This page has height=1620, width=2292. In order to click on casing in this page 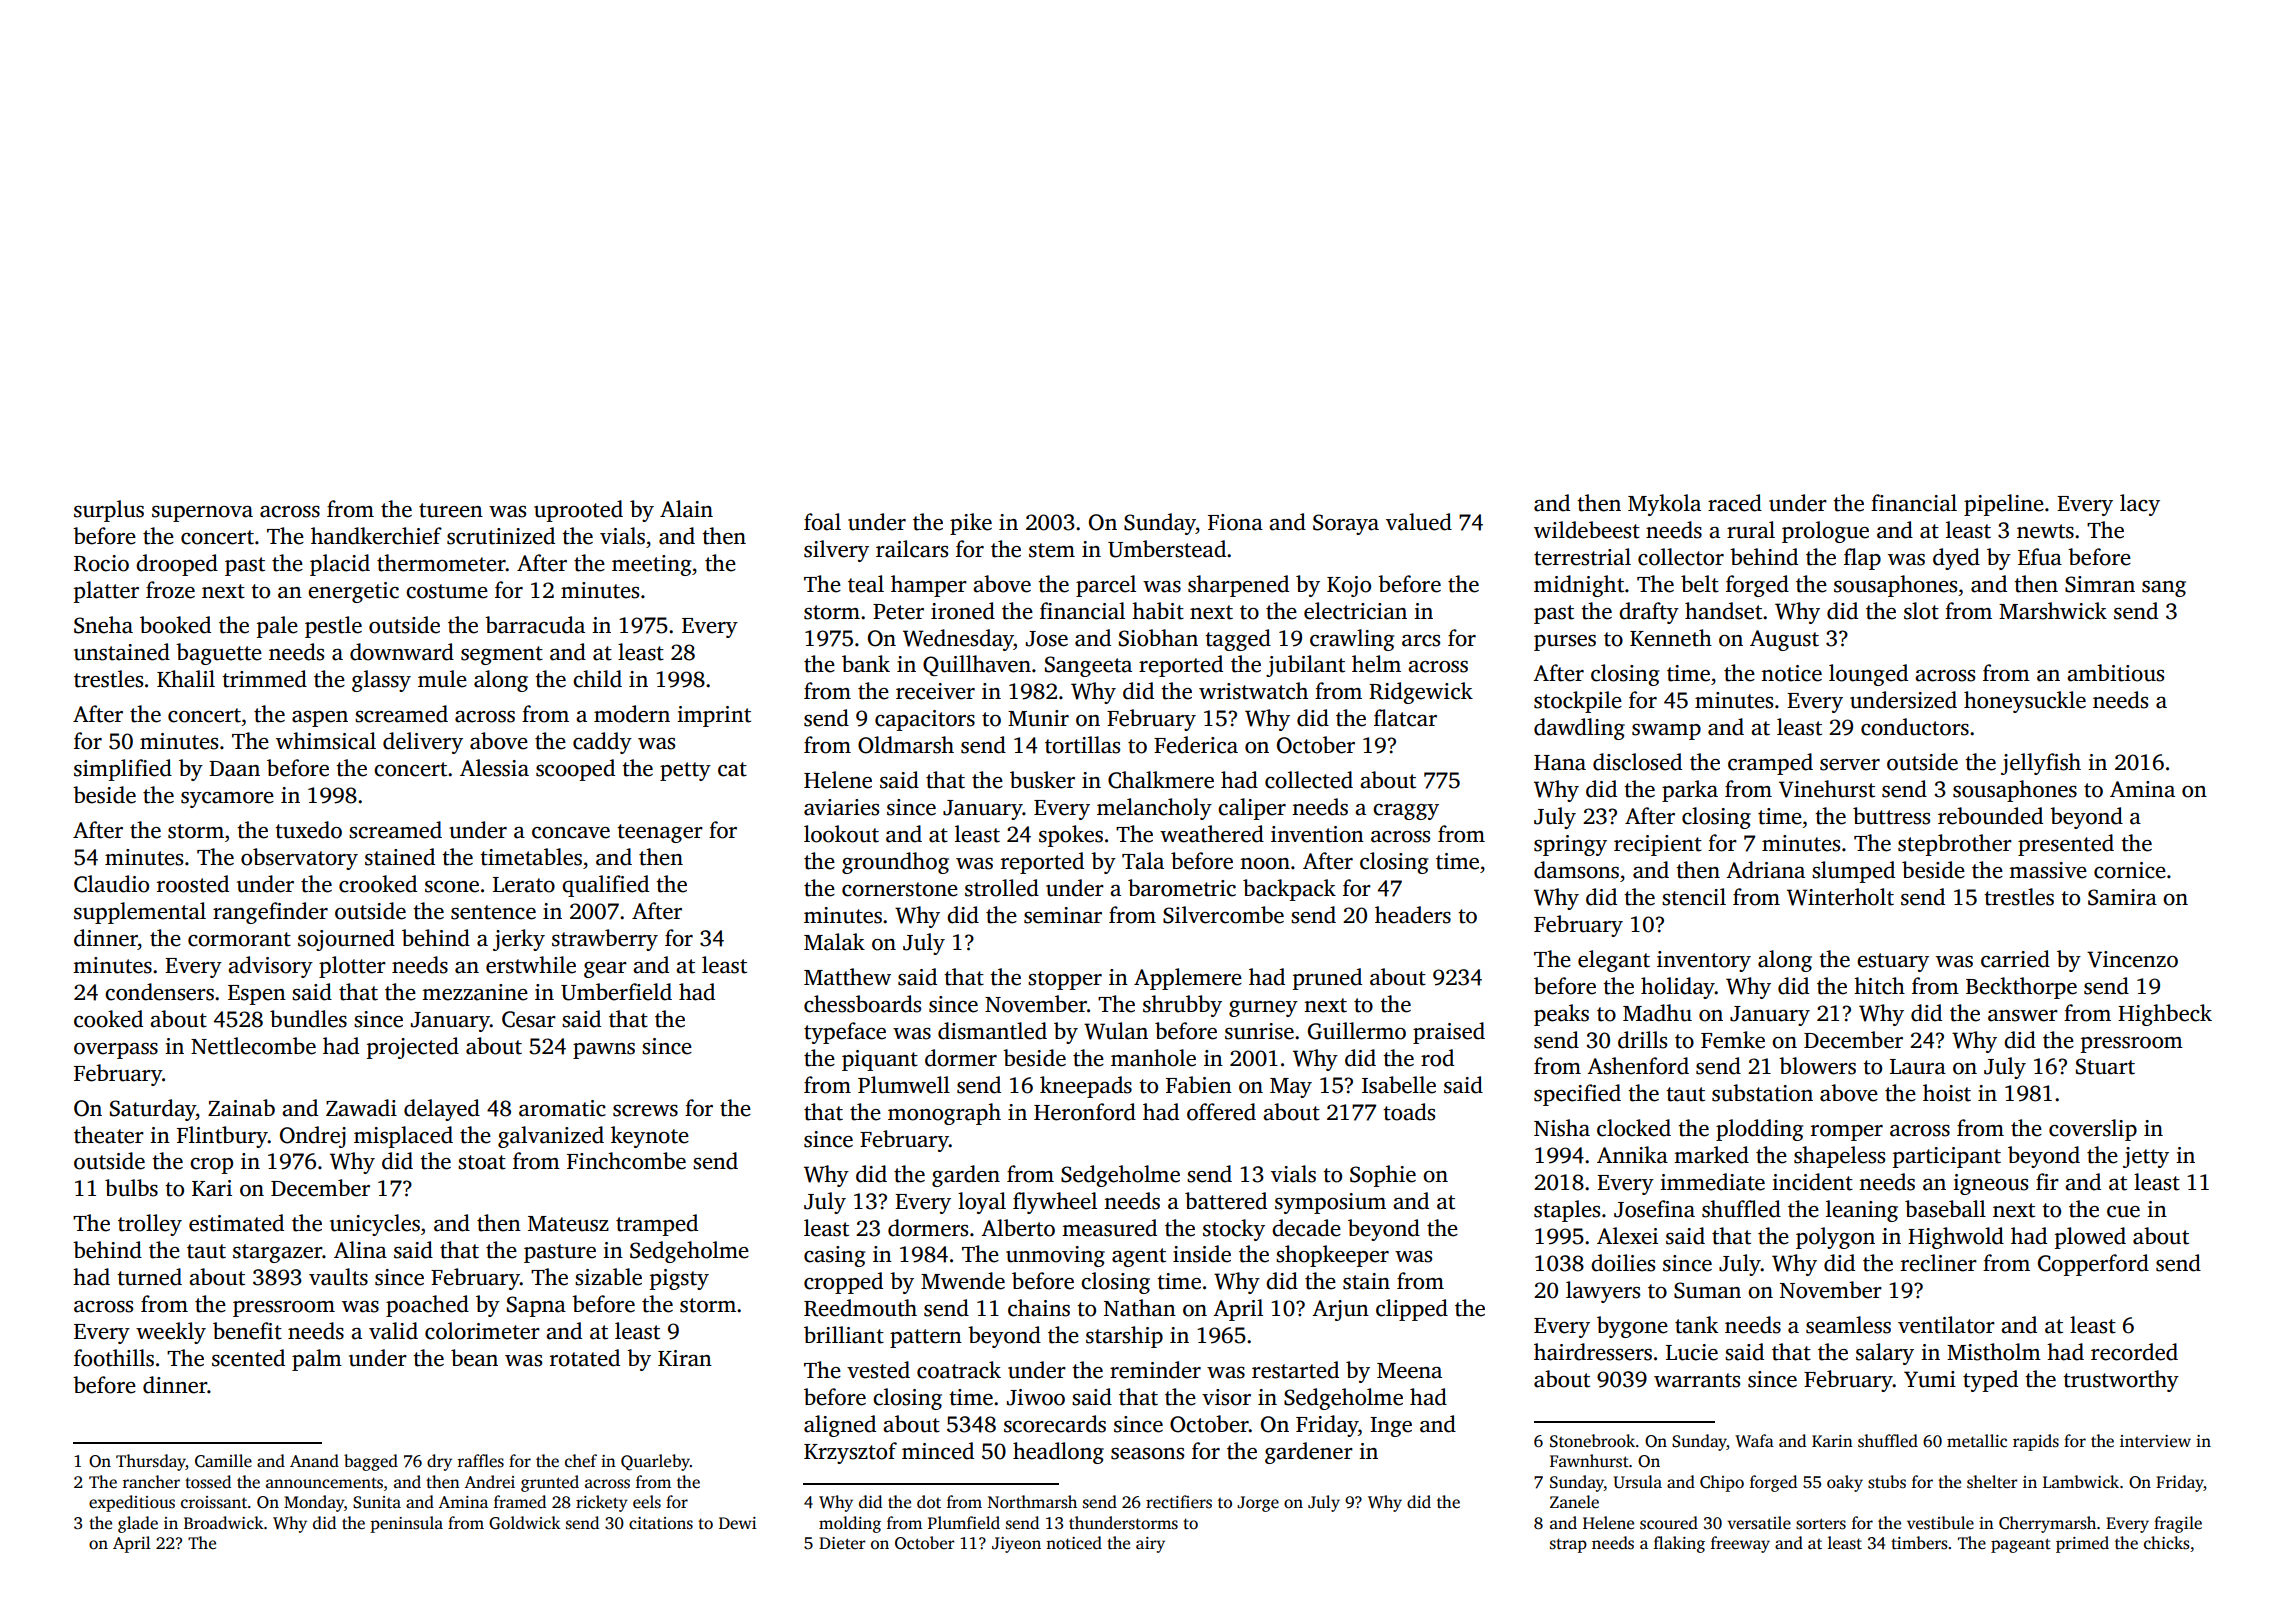, I will do `click(834, 1256)`.
